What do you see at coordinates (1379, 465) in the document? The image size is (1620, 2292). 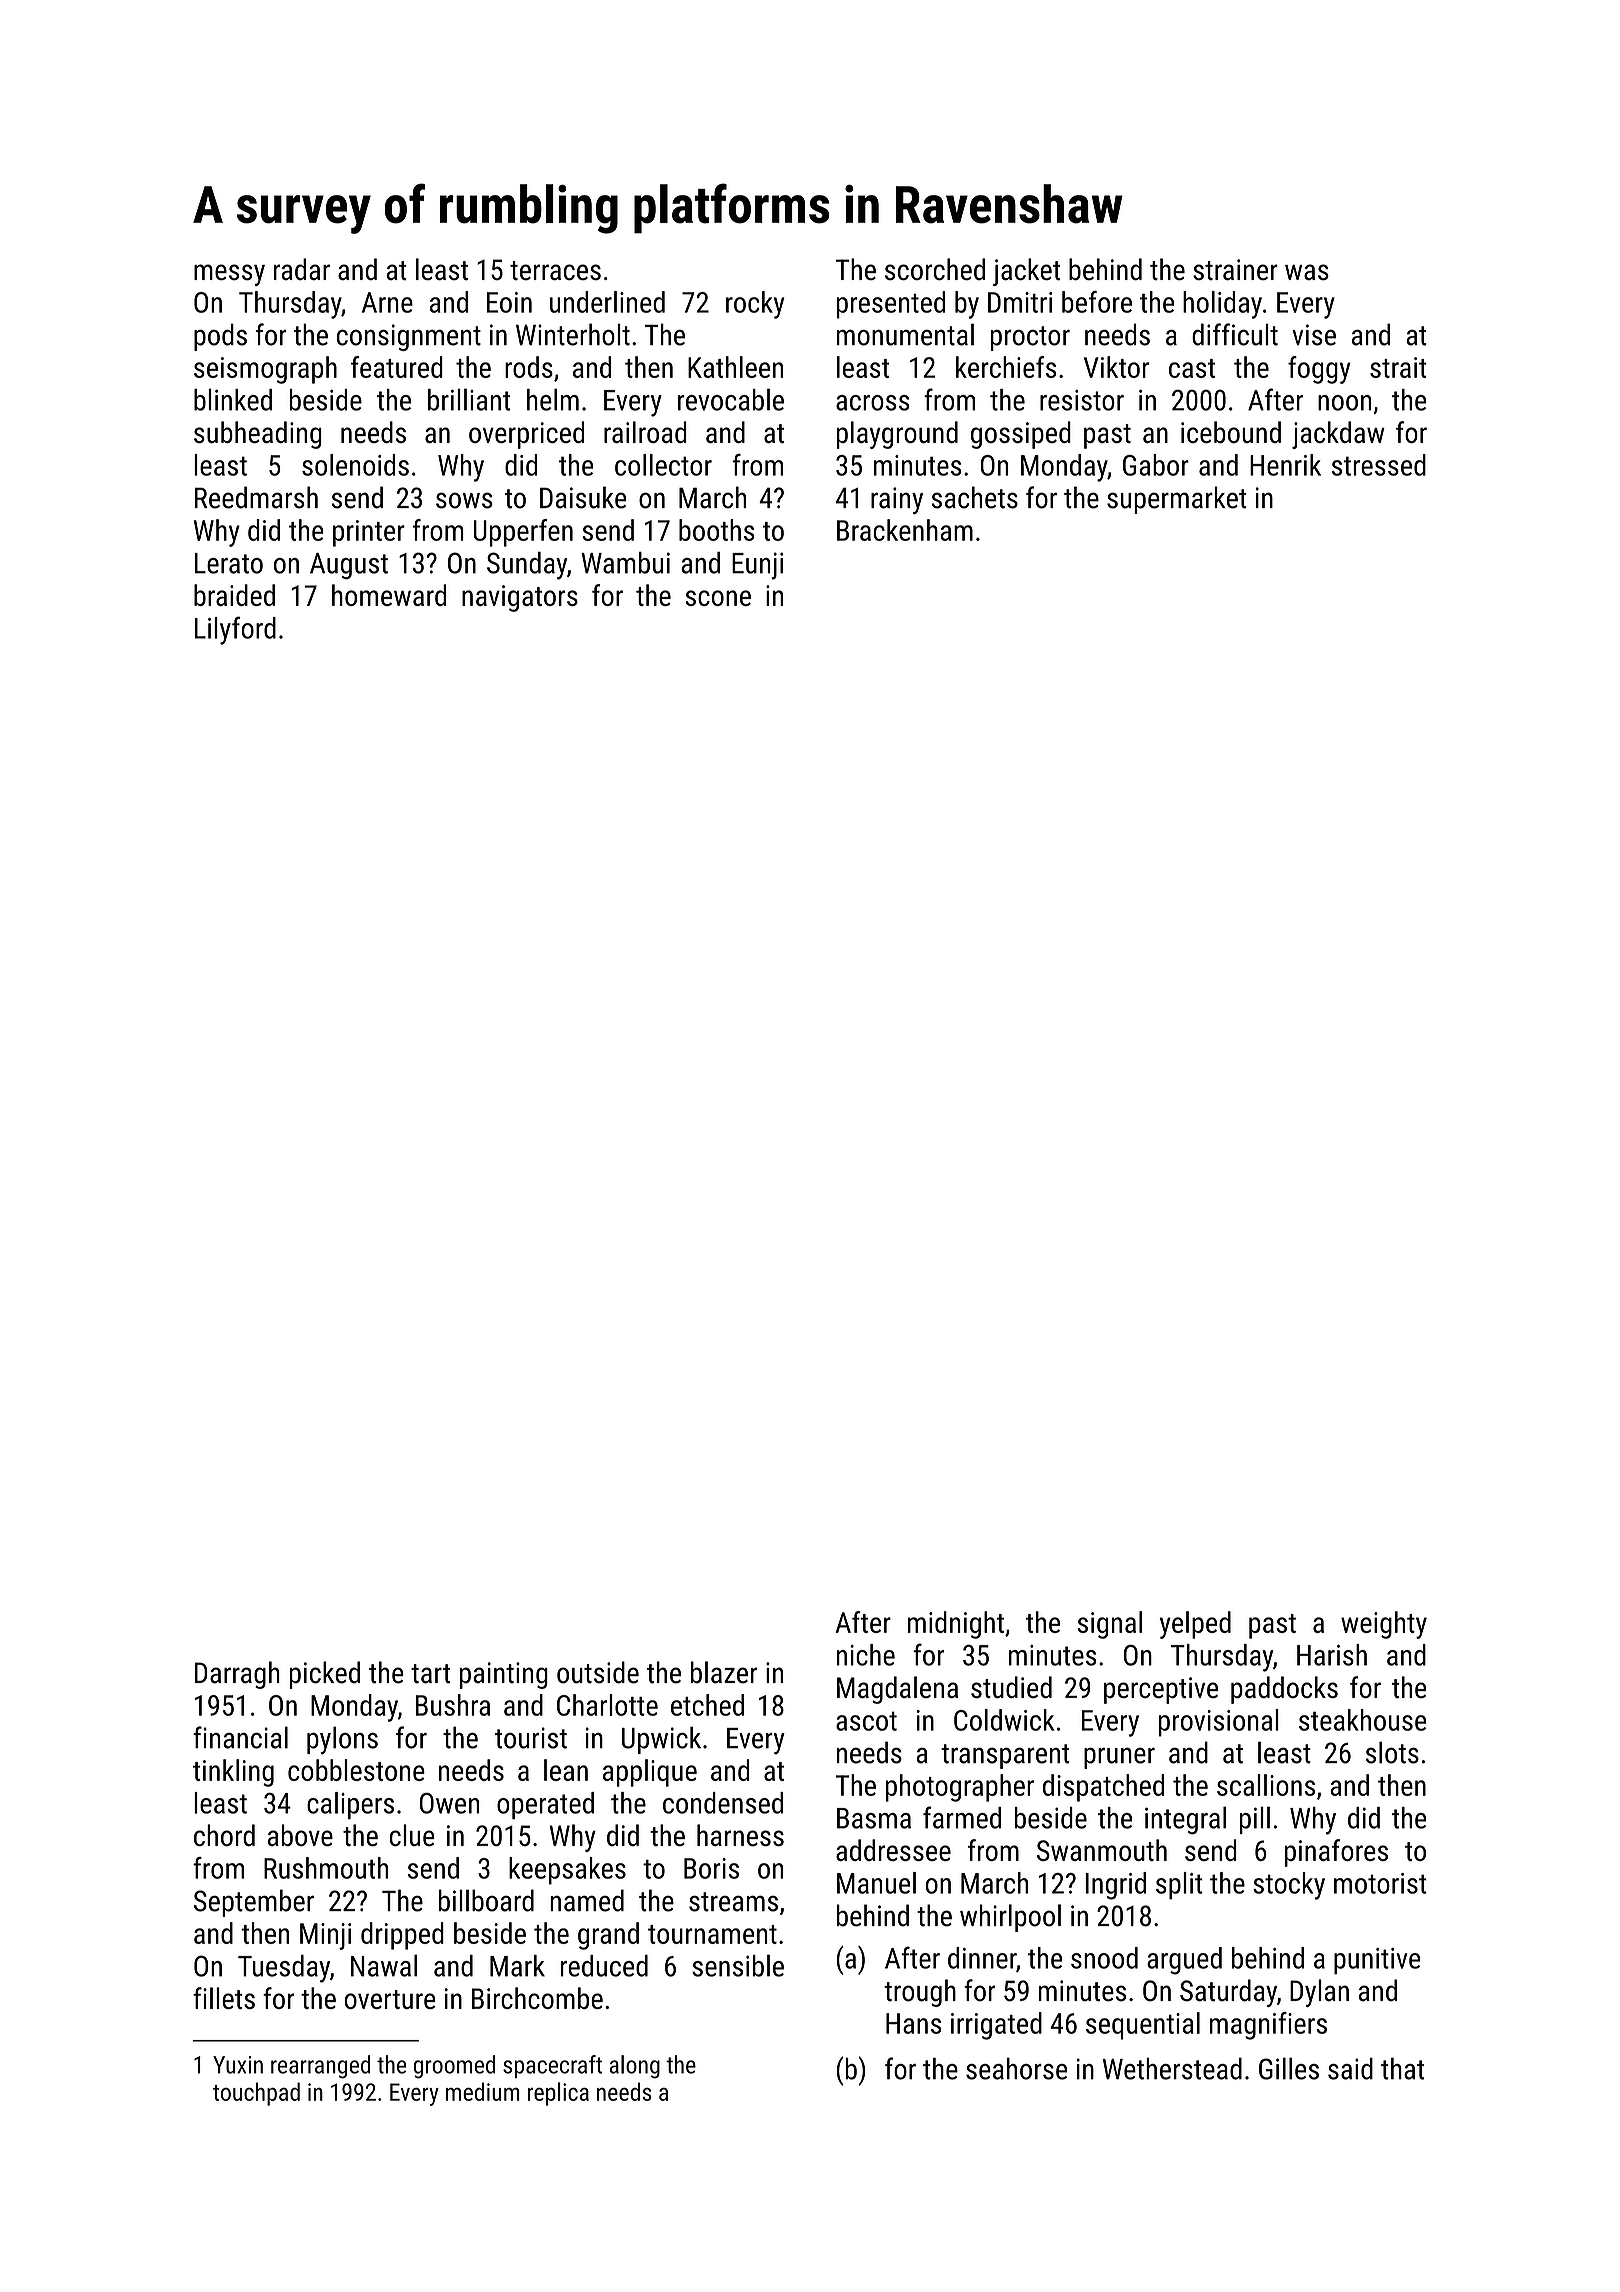 I see `stressed` at bounding box center [1379, 465].
